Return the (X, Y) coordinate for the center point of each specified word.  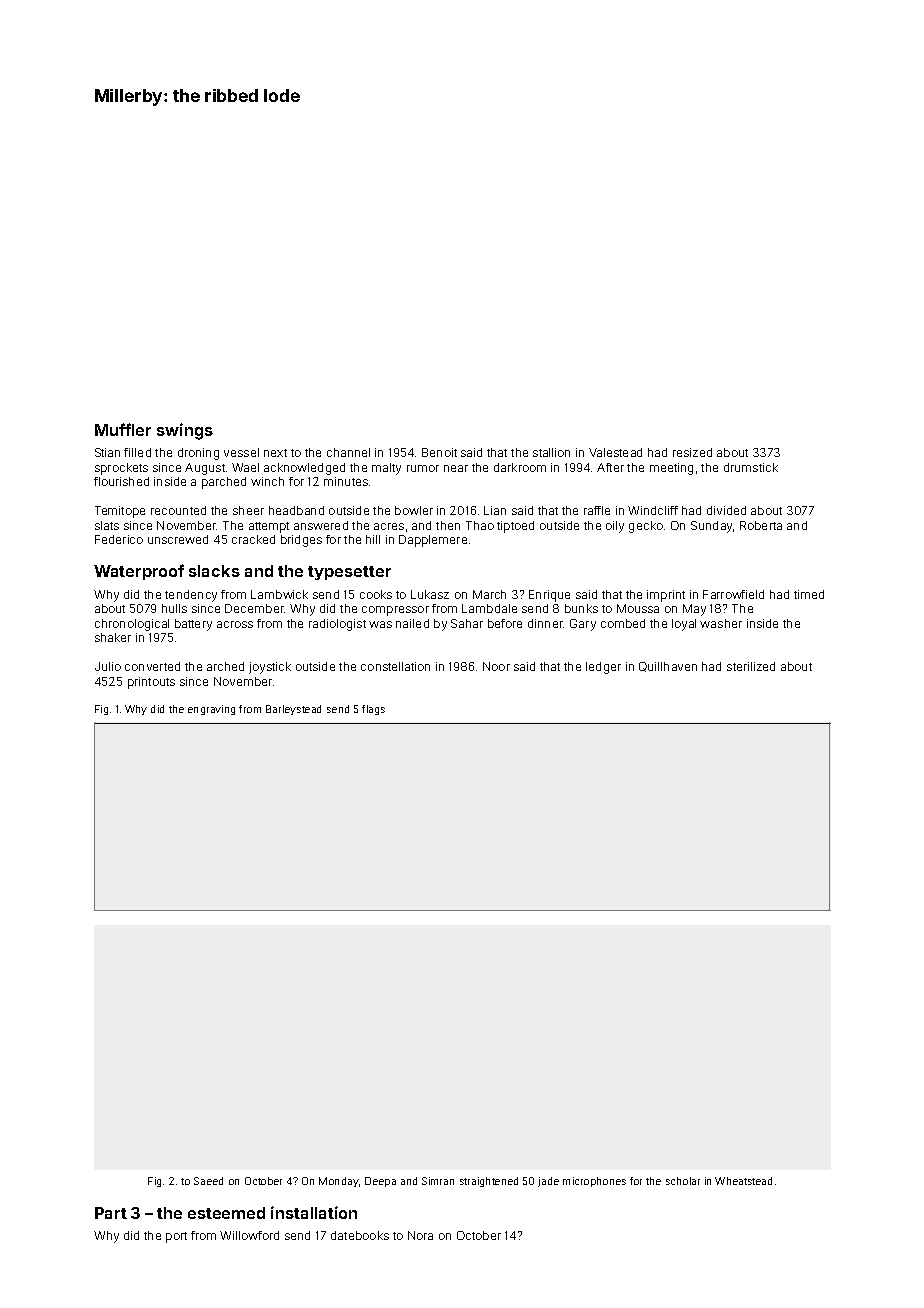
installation (314, 1212)
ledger (603, 668)
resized (692, 452)
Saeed (208, 1181)
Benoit (439, 452)
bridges (301, 541)
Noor (496, 666)
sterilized (751, 666)
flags (373, 710)
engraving (211, 710)
